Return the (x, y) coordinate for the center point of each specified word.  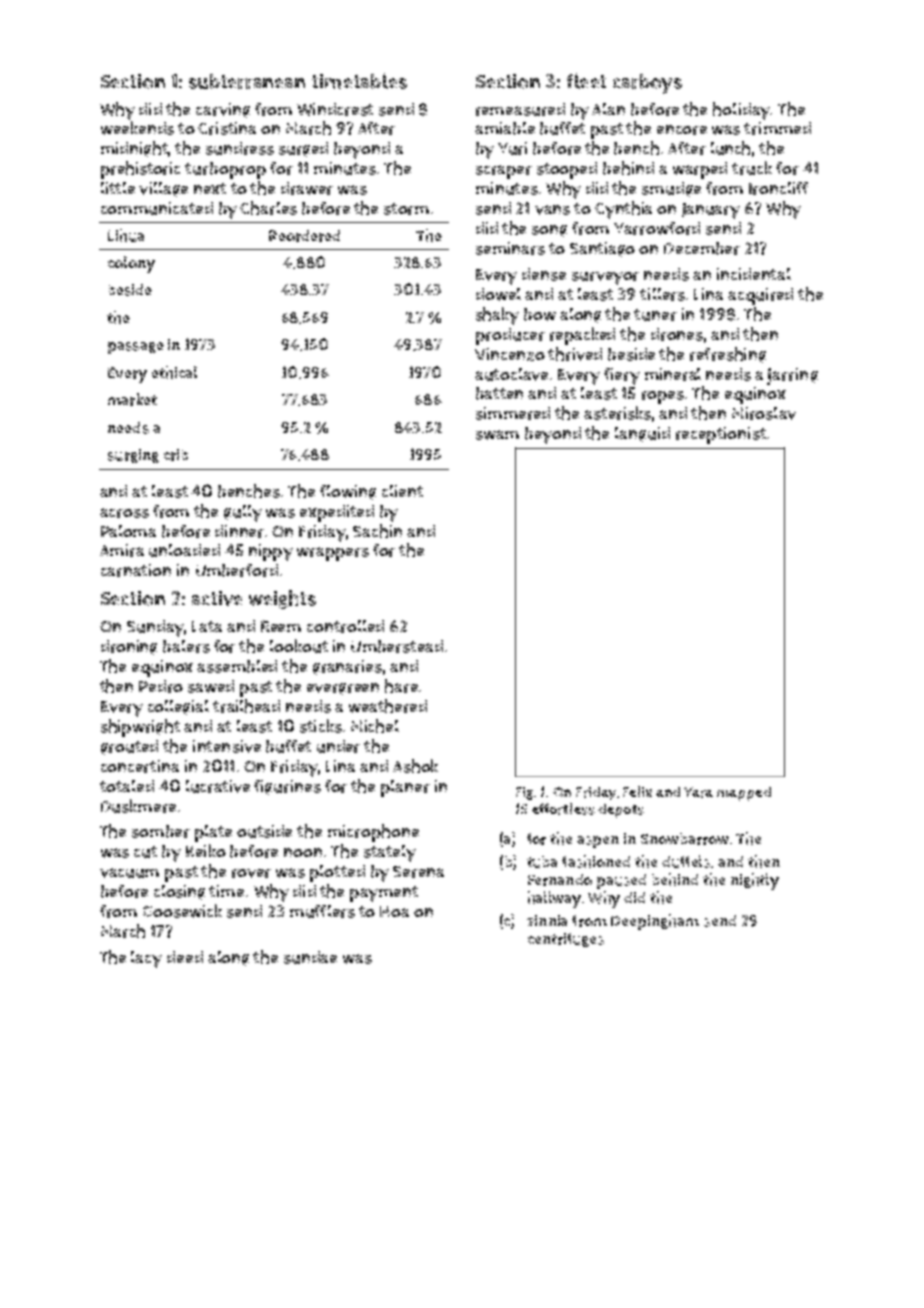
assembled (237, 666)
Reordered (304, 236)
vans (552, 210)
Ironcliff (778, 188)
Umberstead (397, 646)
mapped (744, 794)
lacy (146, 959)
